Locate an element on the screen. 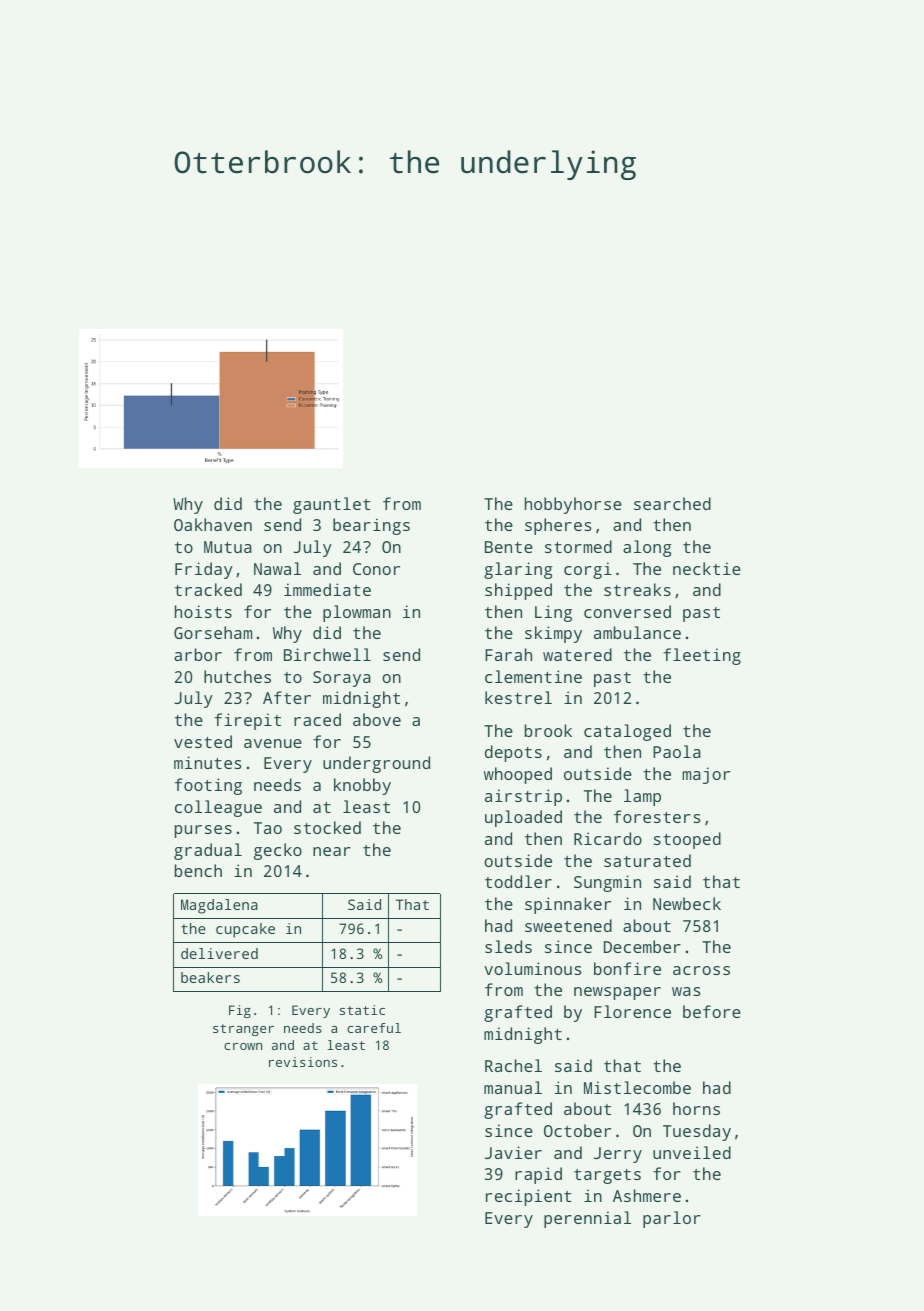 The height and width of the screenshot is (1311, 924). Newbeck is located at coordinates (687, 903).
